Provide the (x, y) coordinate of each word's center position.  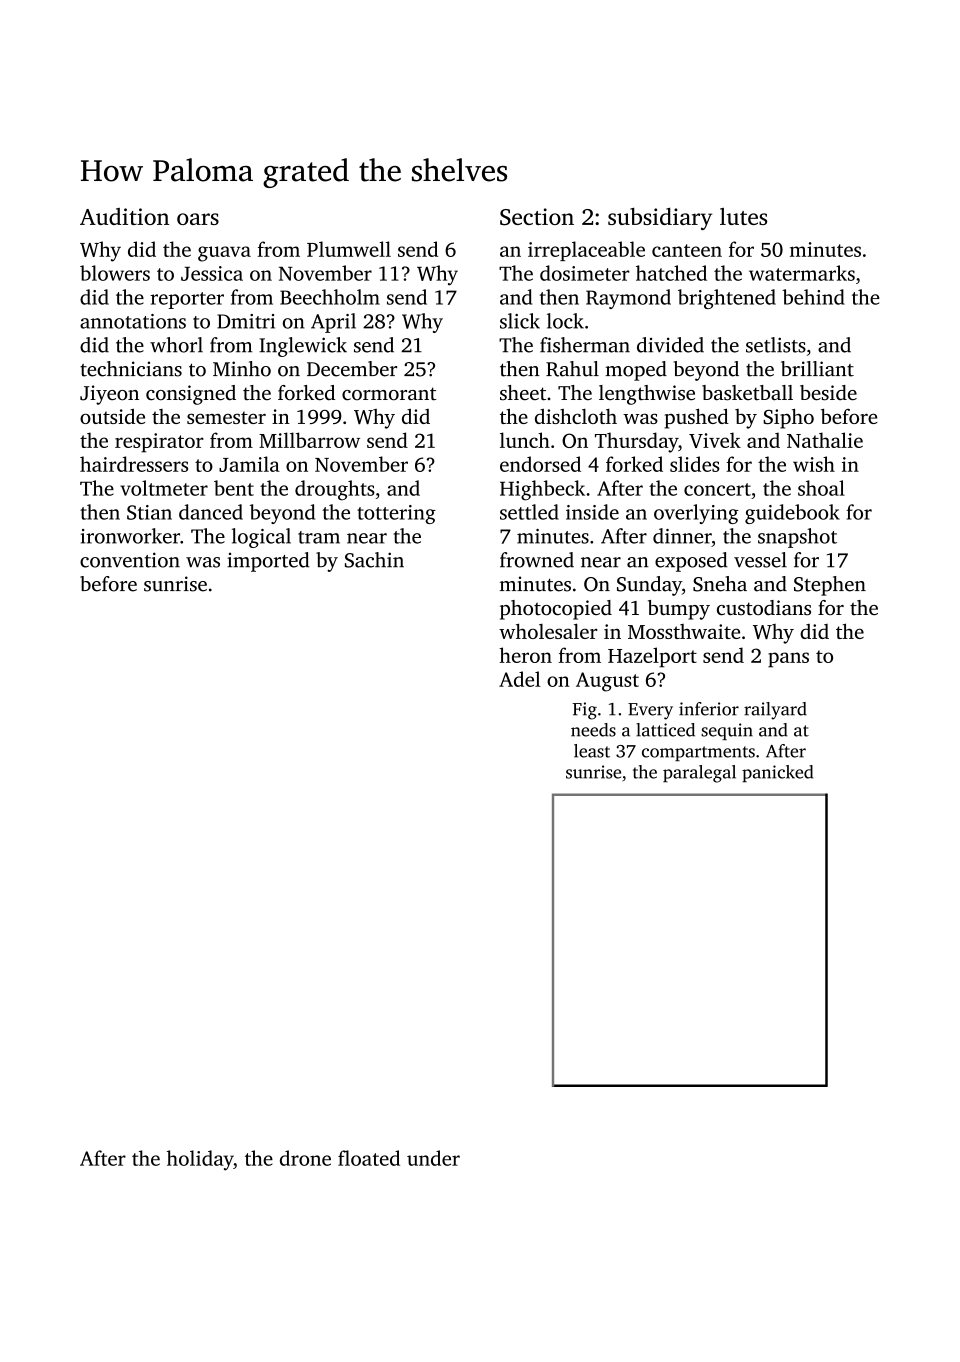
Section (537, 217)
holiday (200, 1160)
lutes (743, 216)
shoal (821, 488)
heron (525, 655)
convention (130, 560)
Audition (124, 216)
